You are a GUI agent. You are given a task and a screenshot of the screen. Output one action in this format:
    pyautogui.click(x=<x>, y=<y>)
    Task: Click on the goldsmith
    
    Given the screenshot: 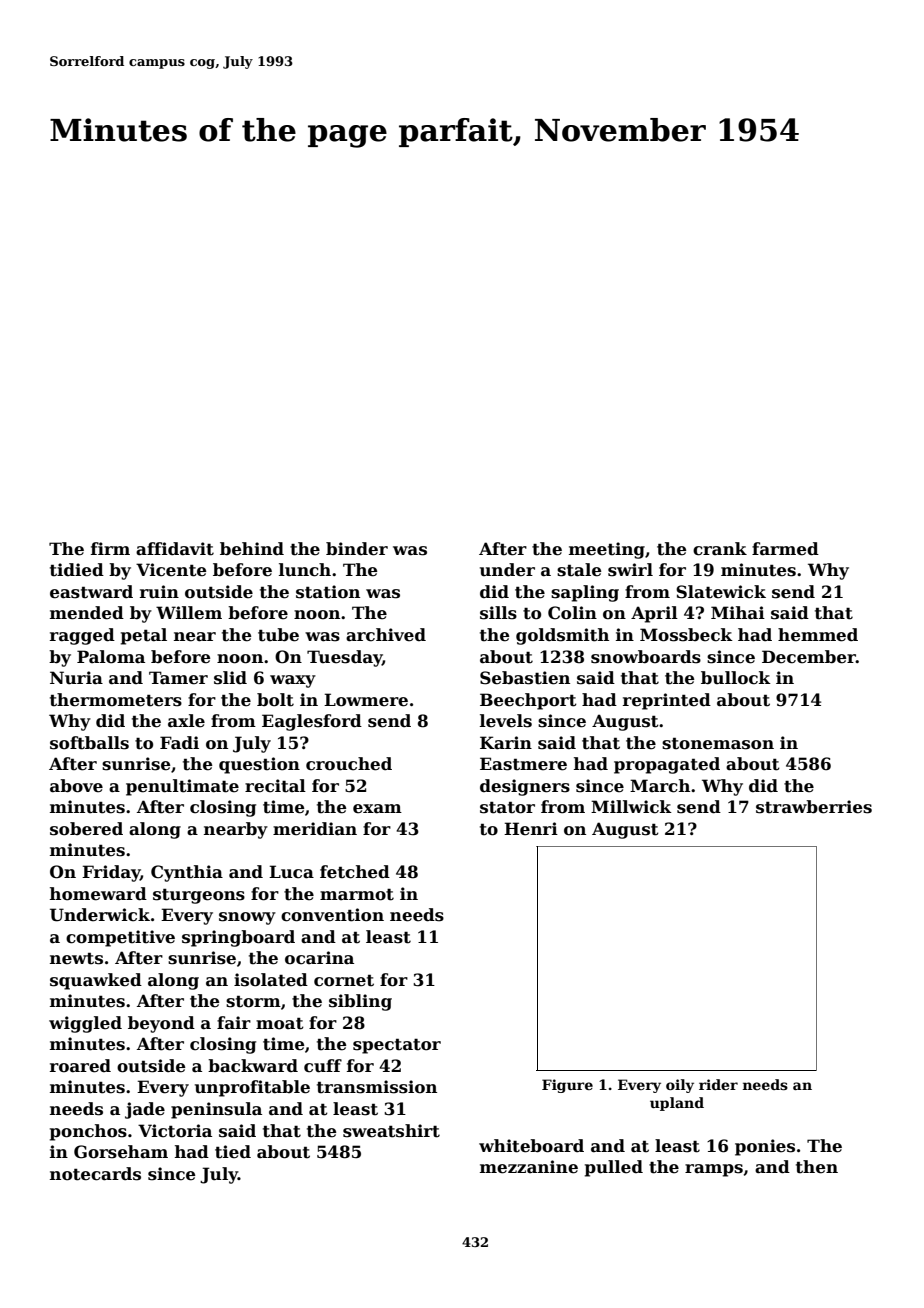 What is the action you would take?
    pyautogui.click(x=562, y=636)
